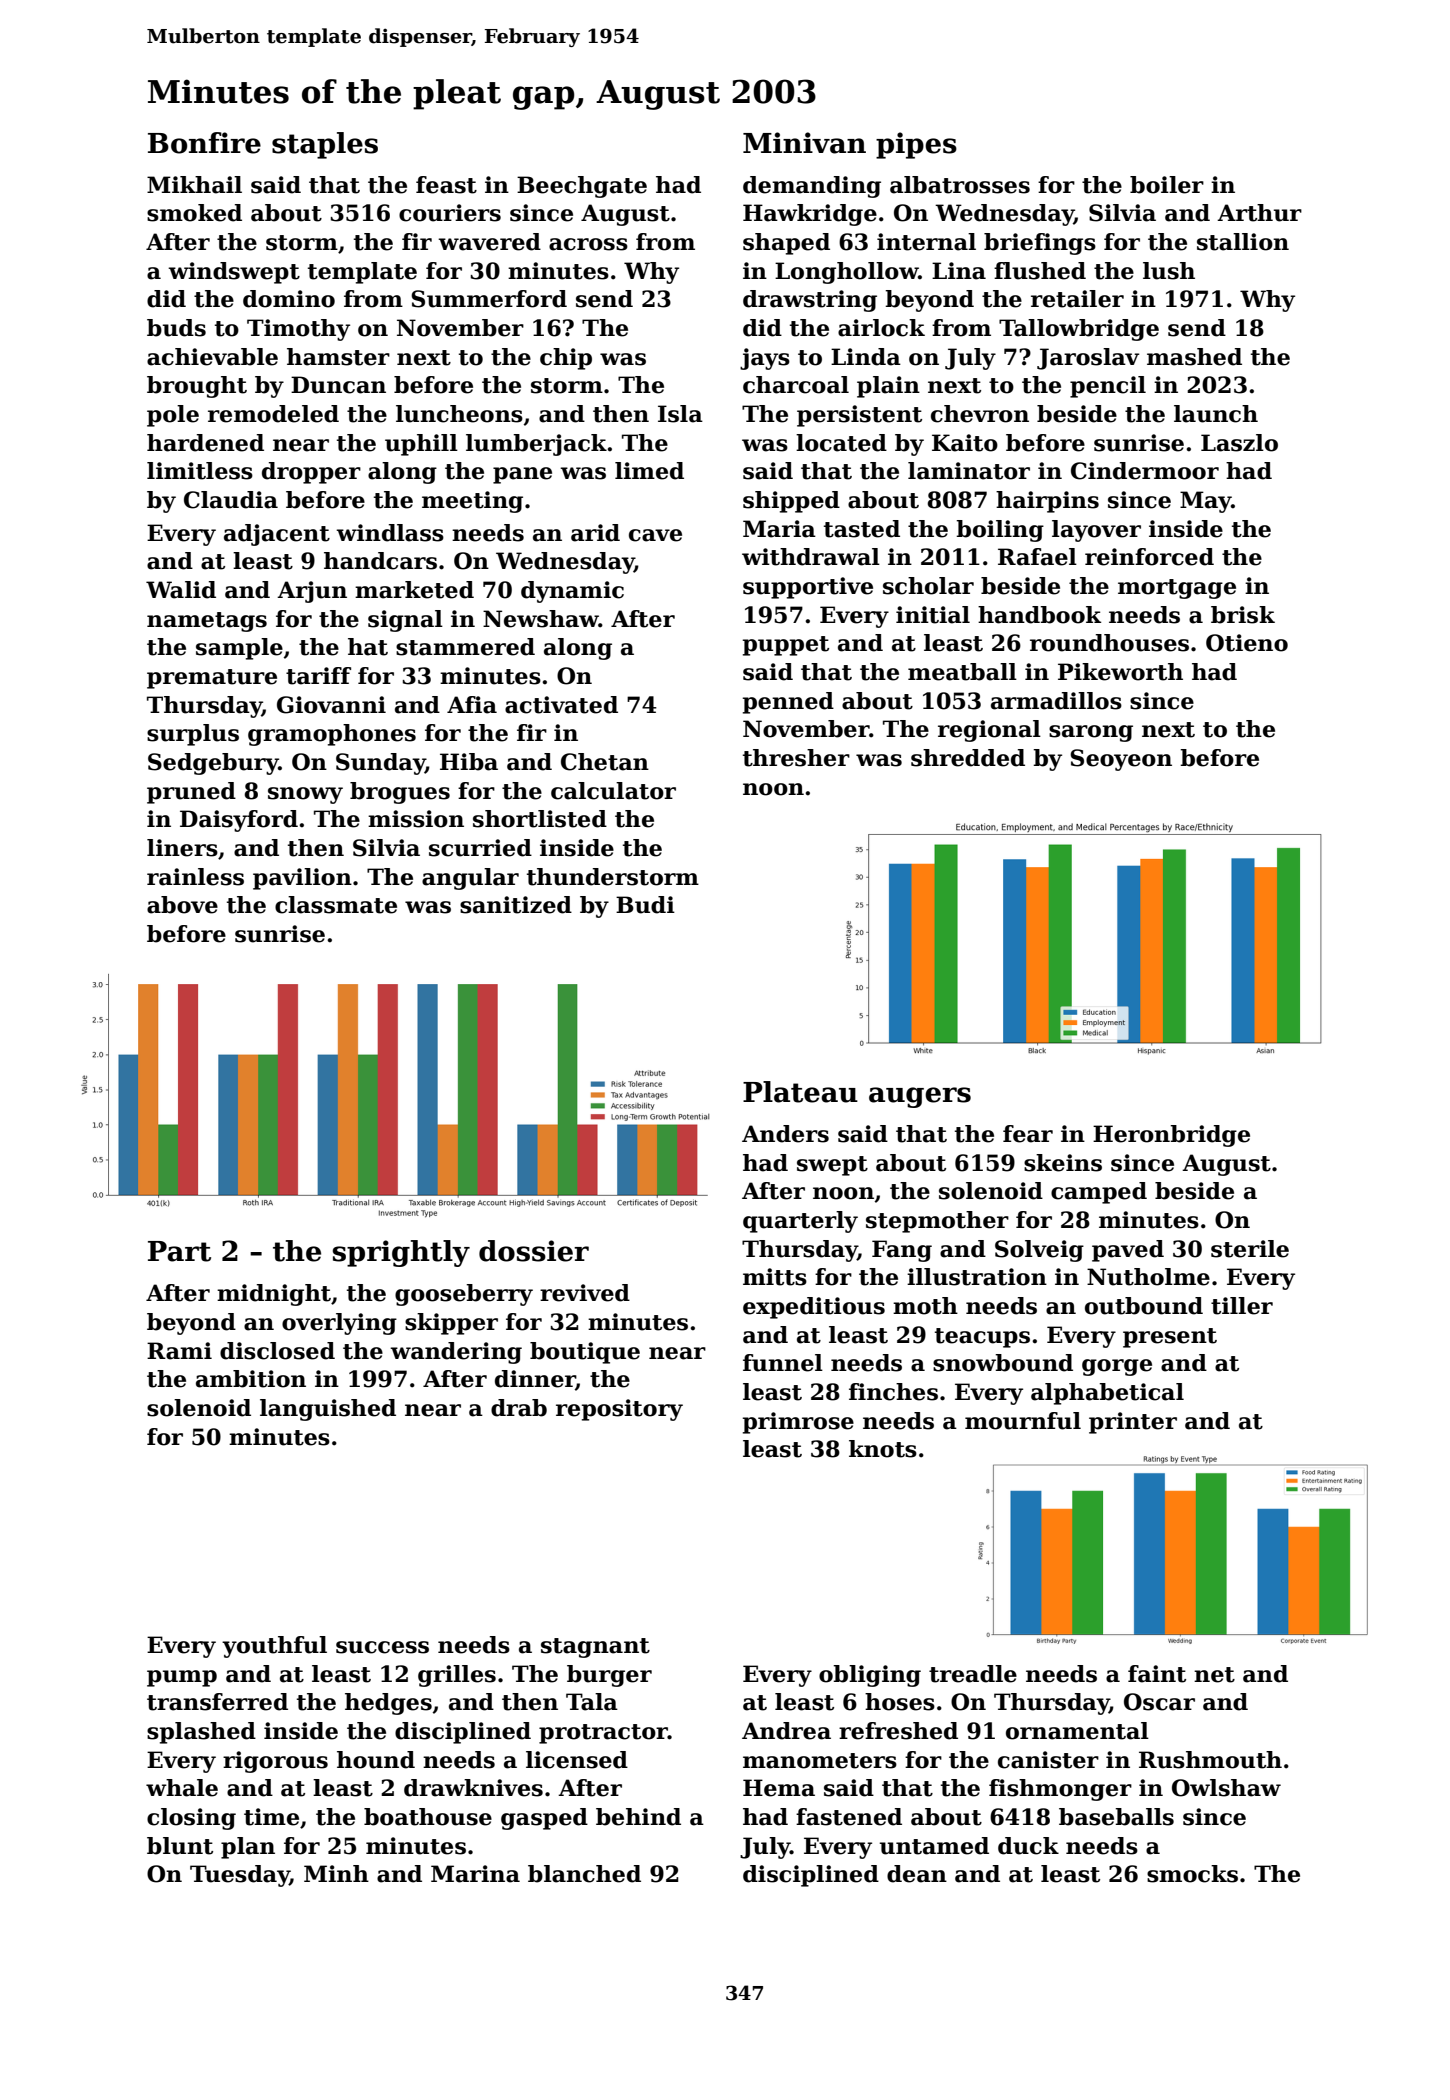  What do you see at coordinates (1167, 185) in the screenshot?
I see `boiler` at bounding box center [1167, 185].
